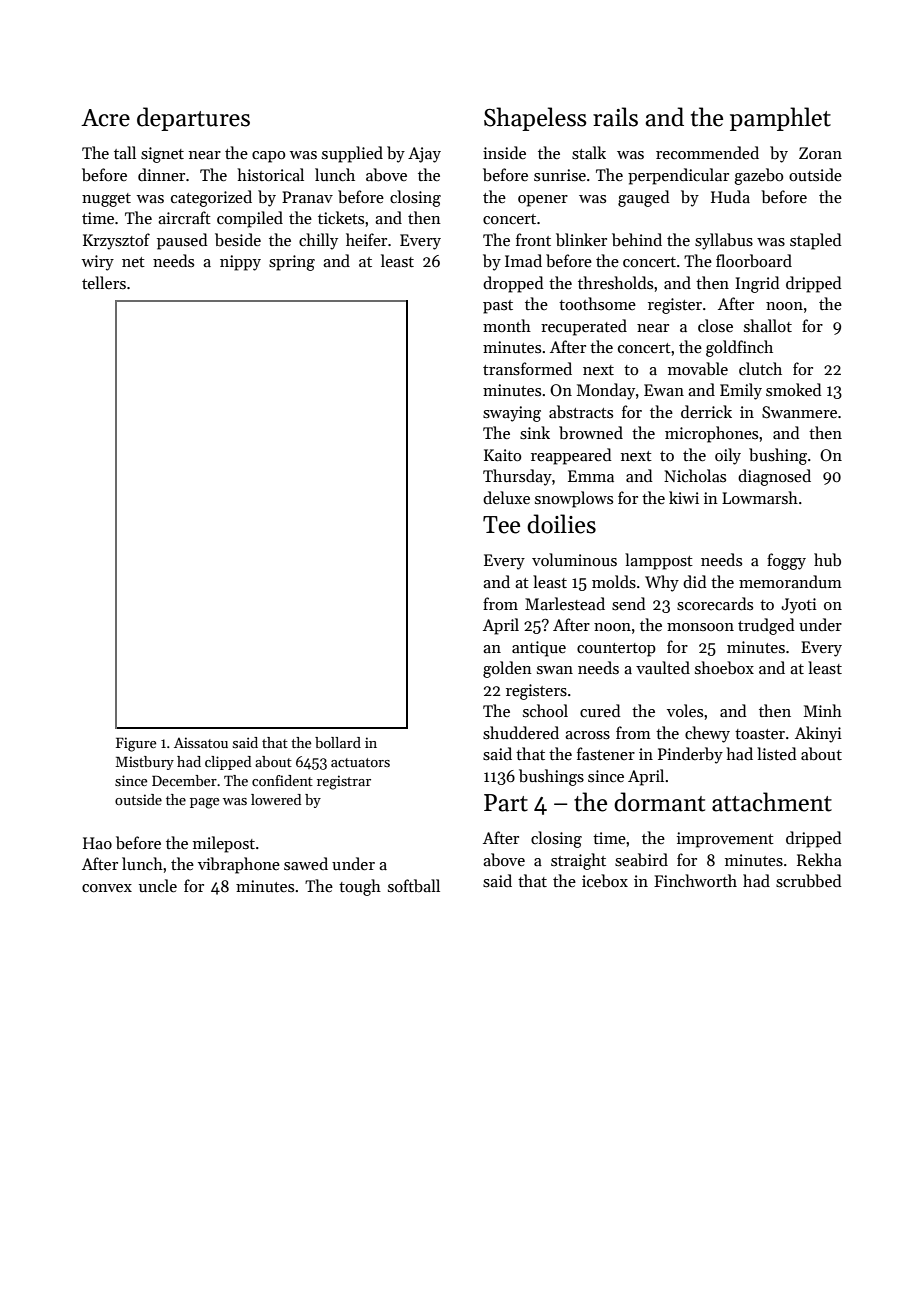  Describe the element at coordinates (107, 888) in the document. I see `convex` at that location.
